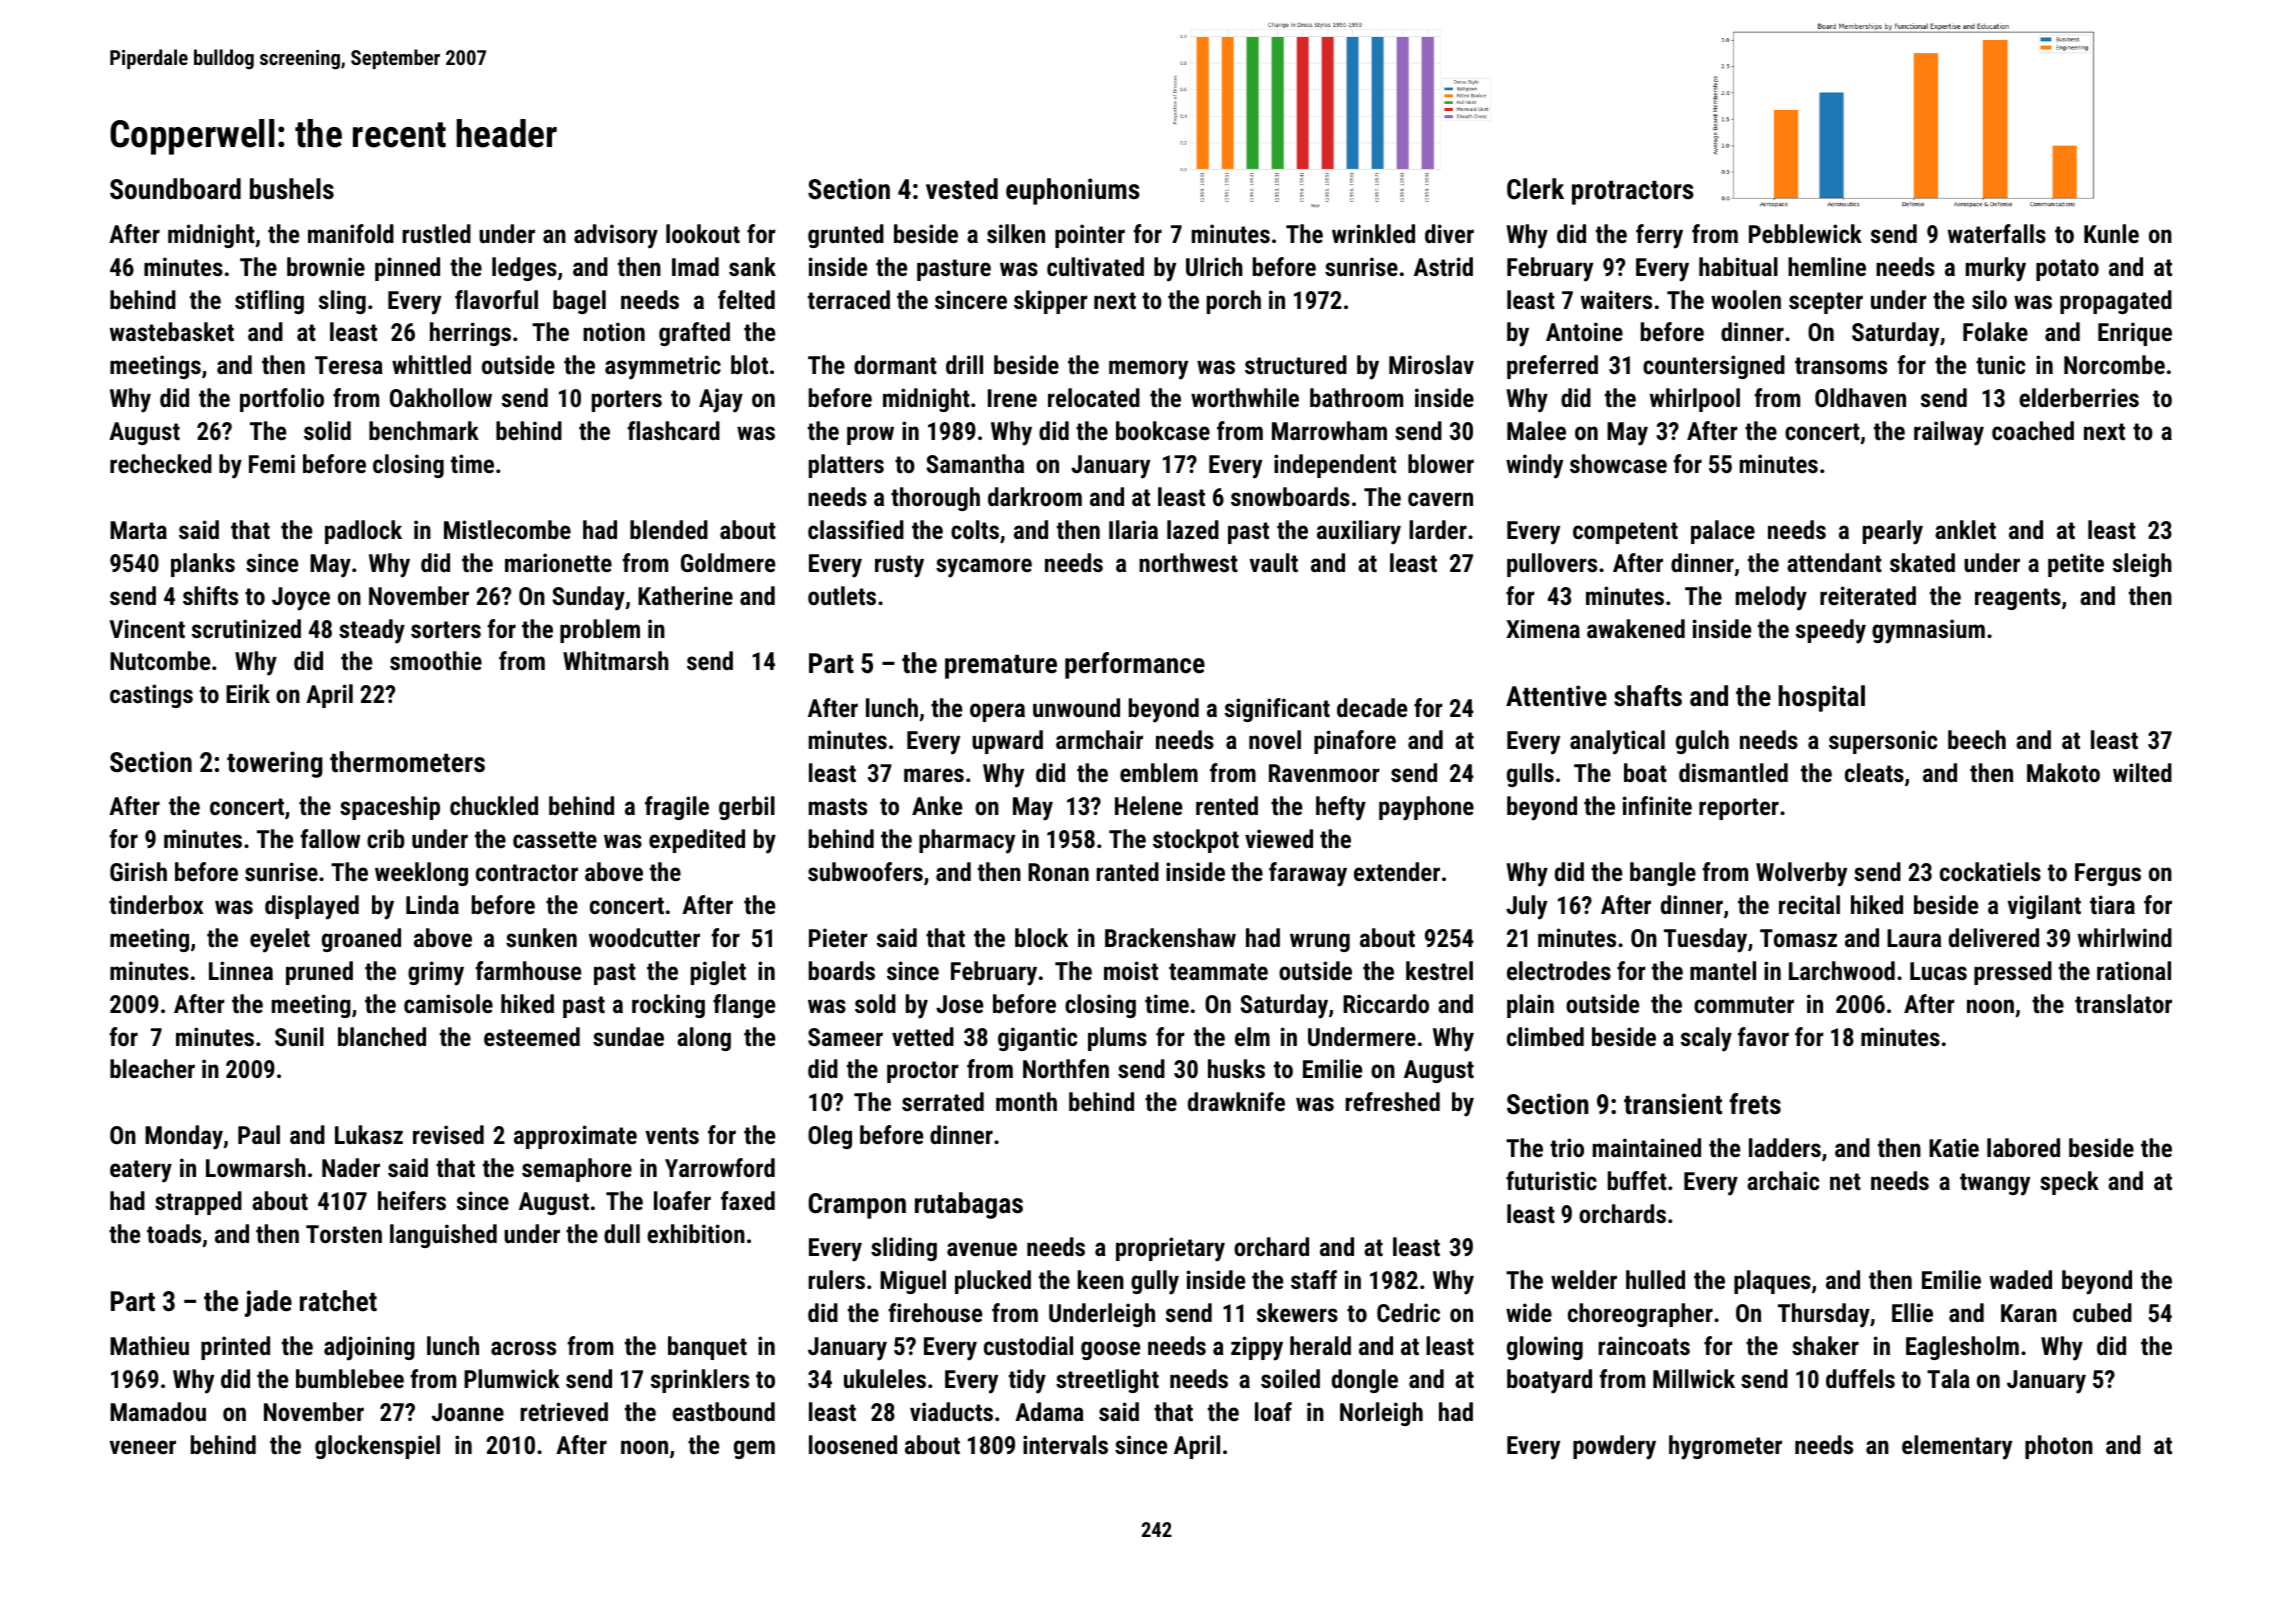 Image resolution: width=2282 pixels, height=1614 pixels. I want to click on veneer, so click(143, 1447).
